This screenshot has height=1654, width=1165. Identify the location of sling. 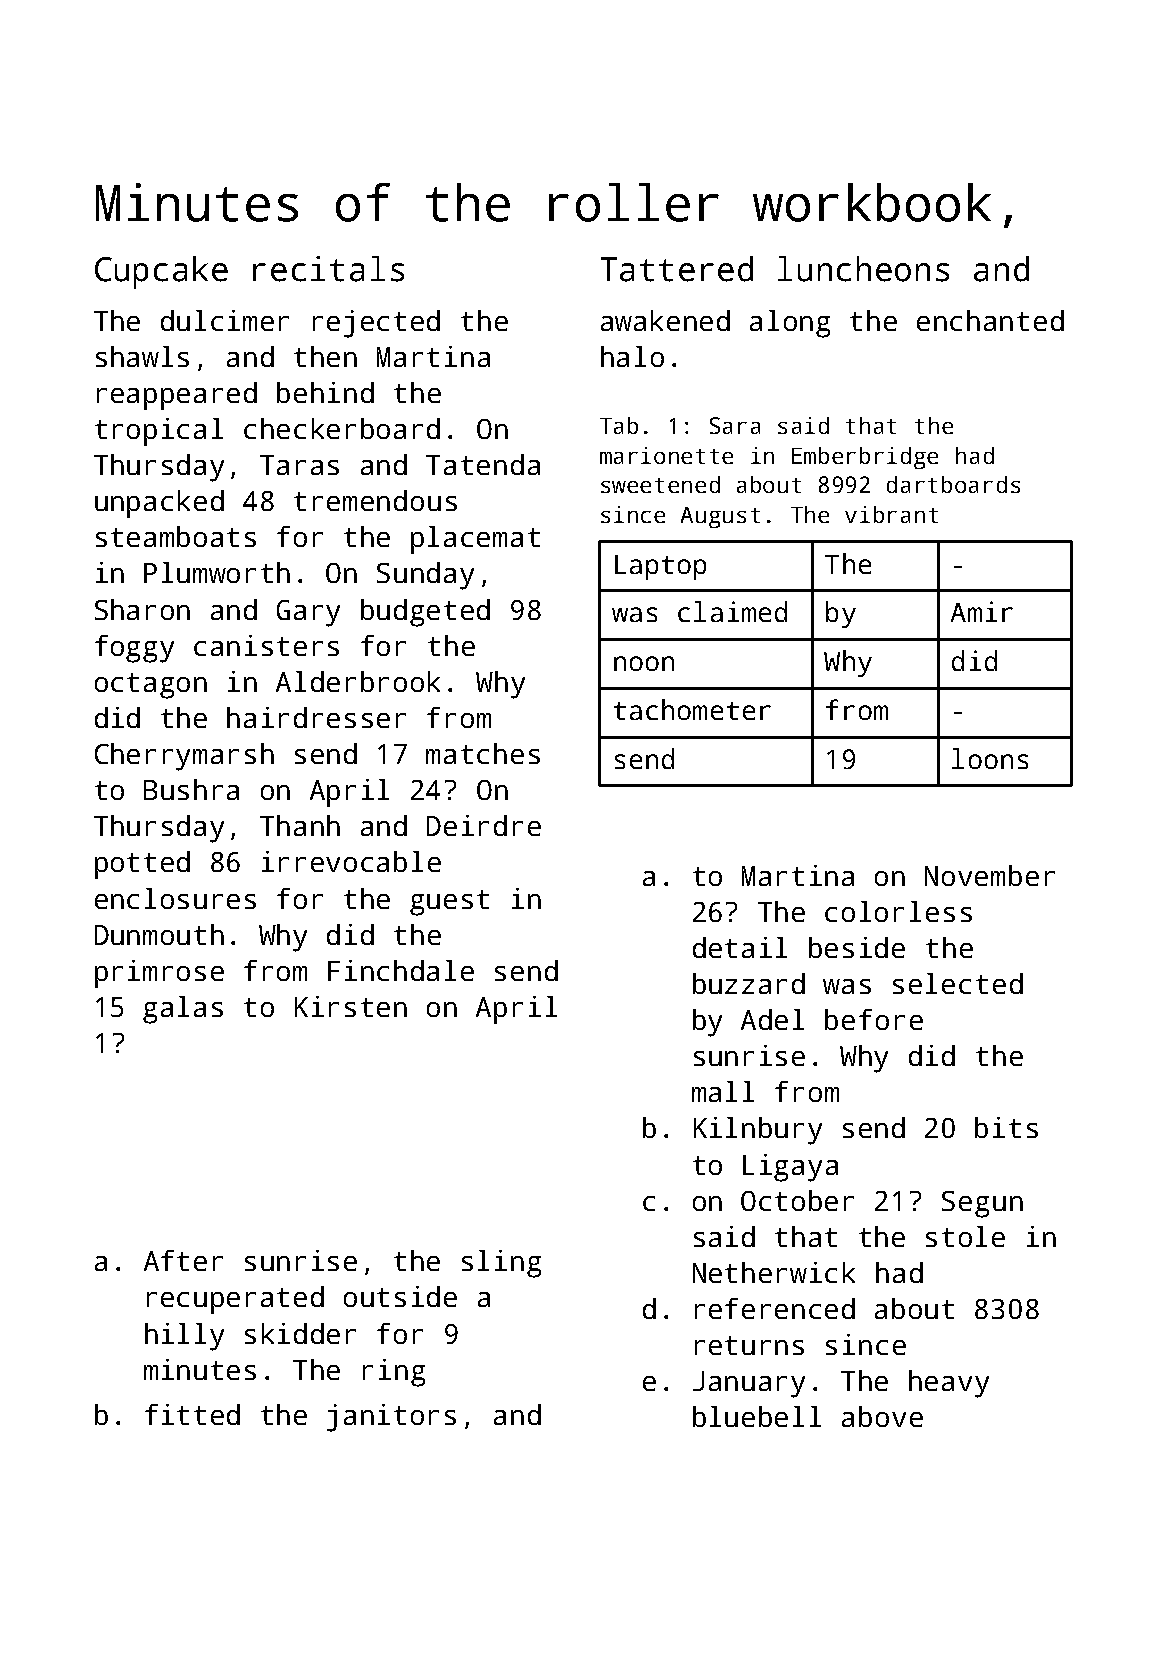
(501, 1264).
